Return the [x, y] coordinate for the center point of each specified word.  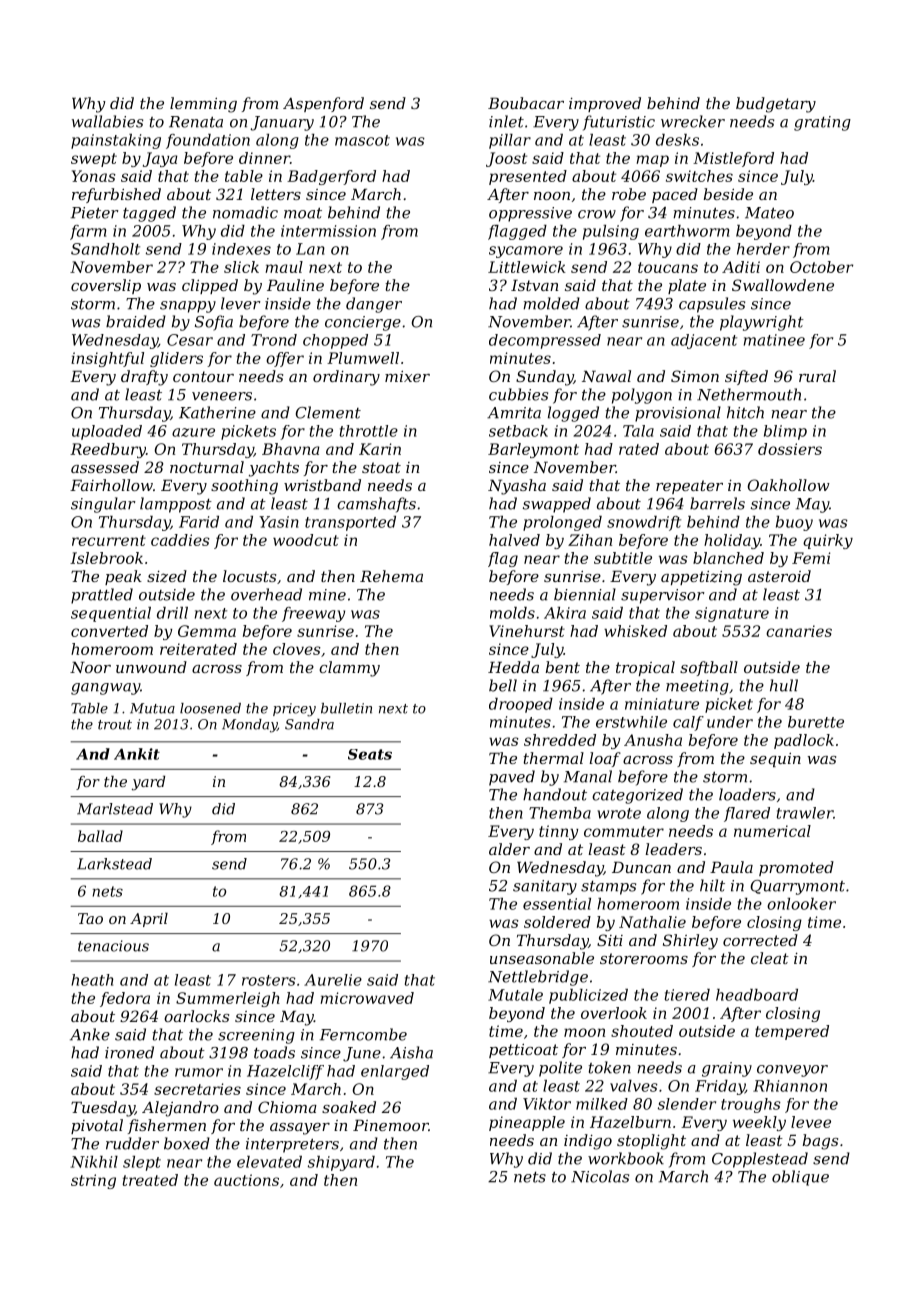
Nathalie [652, 922]
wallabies [107, 121]
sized [167, 576]
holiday [732, 541]
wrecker [693, 121]
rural [817, 376]
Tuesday [103, 1109]
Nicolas [600, 1176]
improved [605, 104]
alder [509, 849]
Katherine [217, 412]
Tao [90, 918]
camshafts [376, 505]
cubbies [518, 394]
